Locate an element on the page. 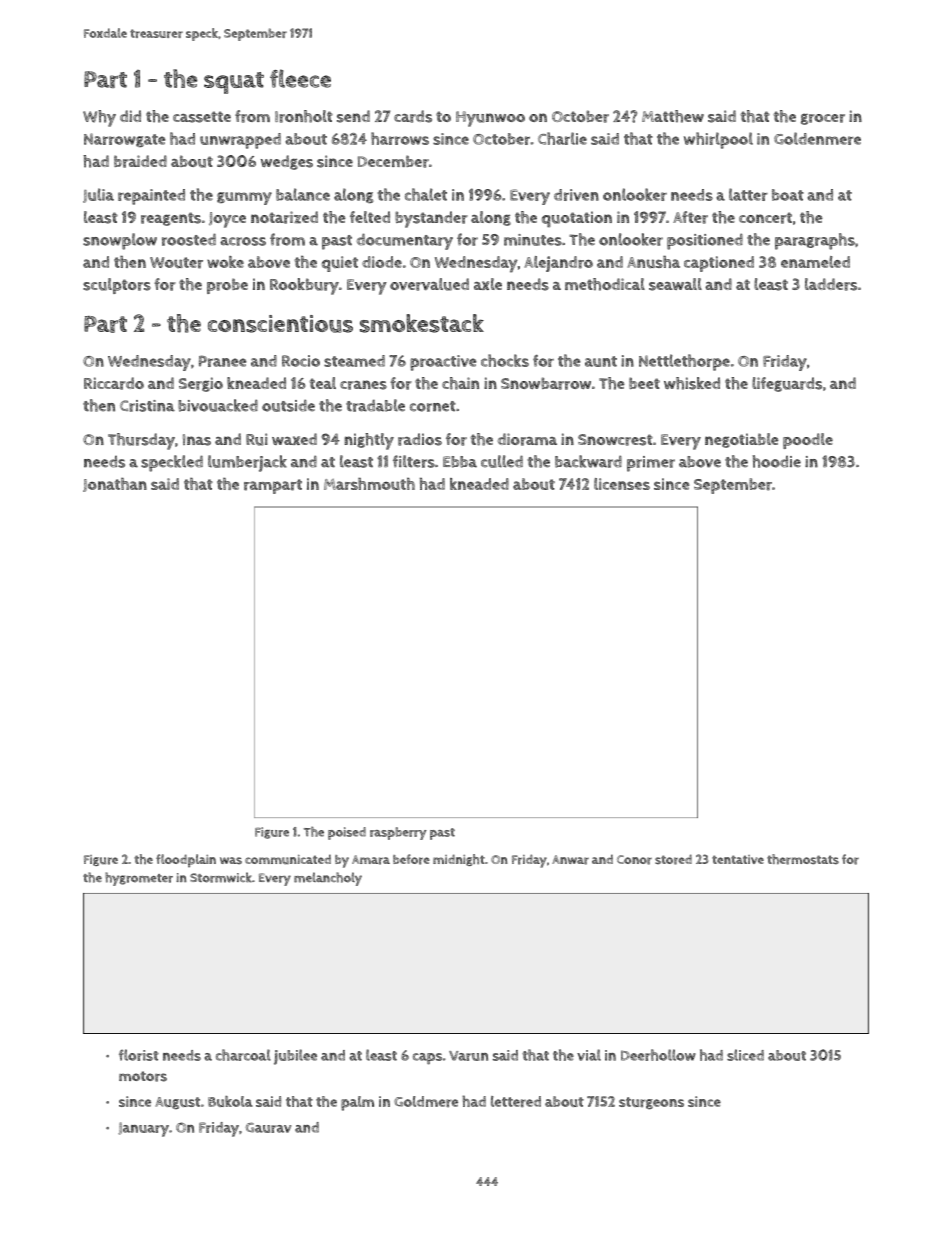 This image has width=952, height=1233. grocer is located at coordinates (823, 119).
